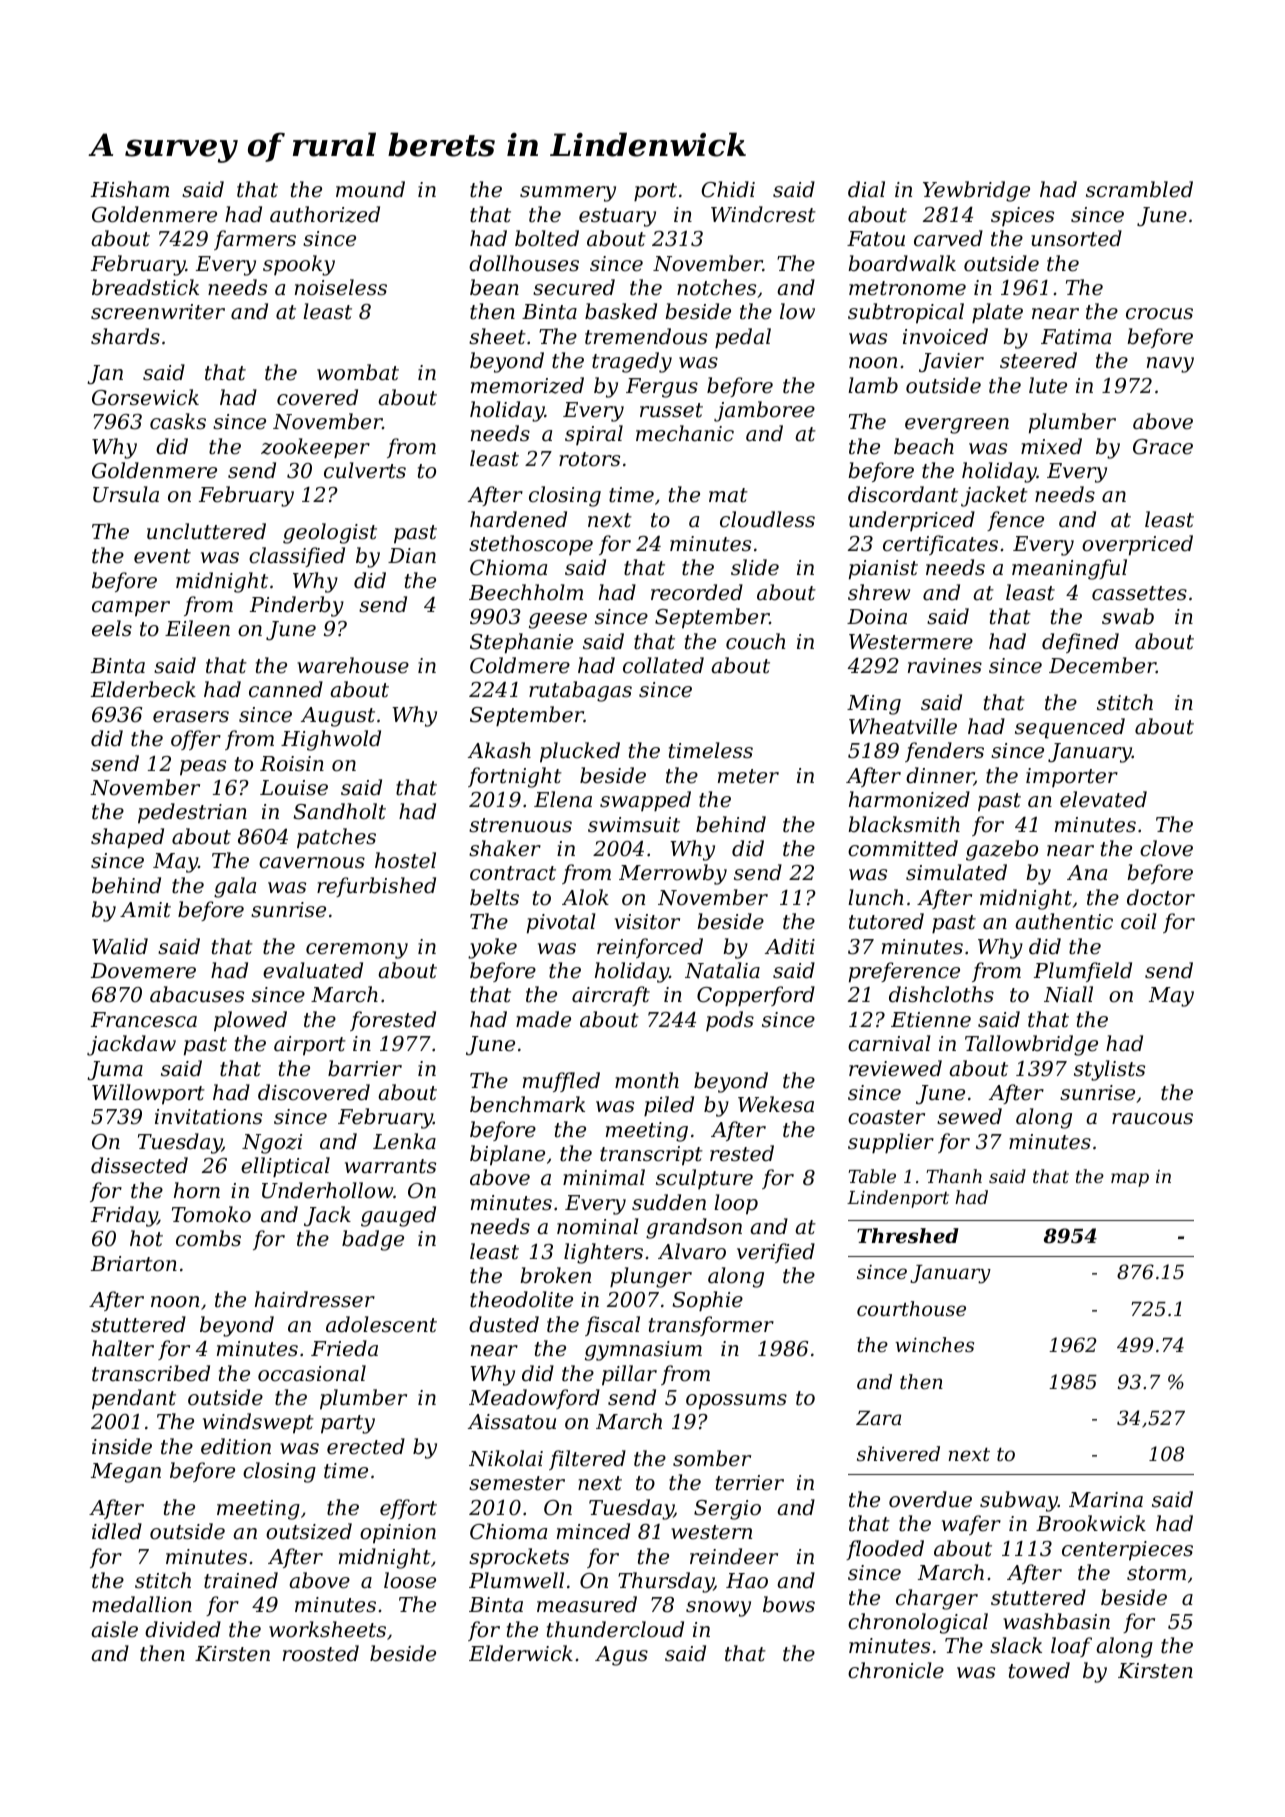 The height and width of the page is (1817, 1285). What do you see at coordinates (617, 217) in the page?
I see `estuary` at bounding box center [617, 217].
